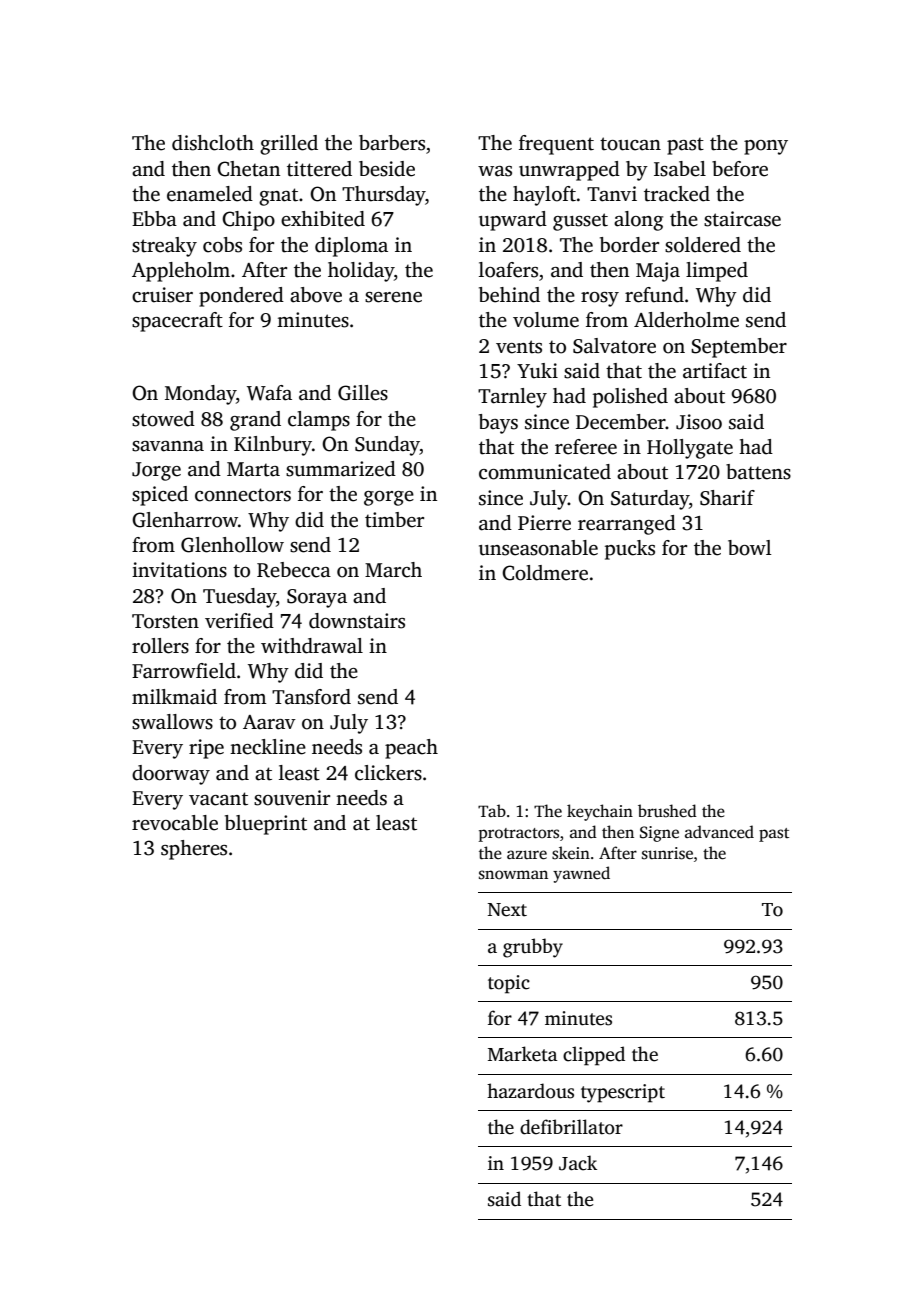 The width and height of the screenshot is (924, 1314). What do you see at coordinates (289, 145) in the screenshot?
I see `grilled` at bounding box center [289, 145].
